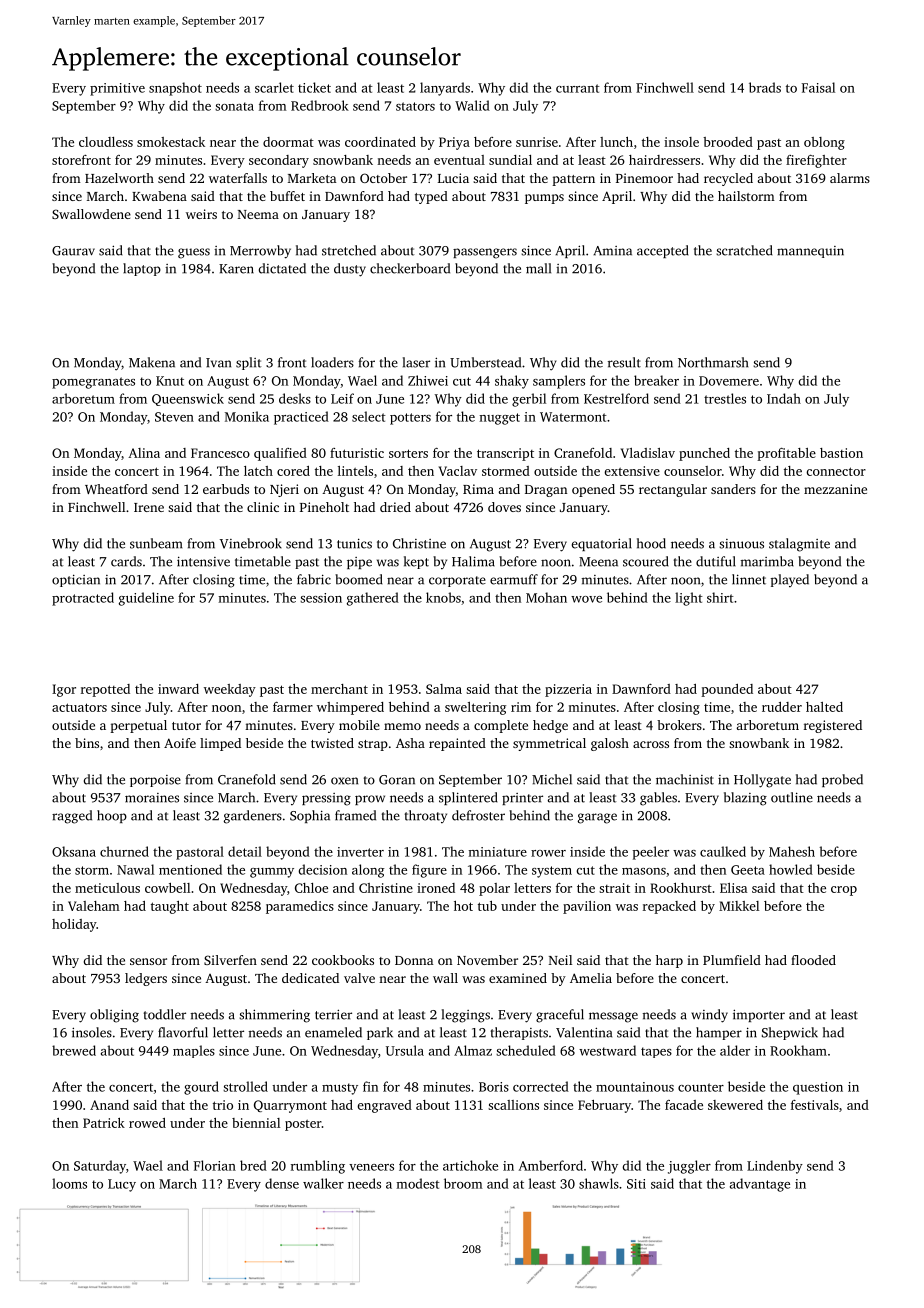  I want to click on Patrick, so click(104, 1123).
